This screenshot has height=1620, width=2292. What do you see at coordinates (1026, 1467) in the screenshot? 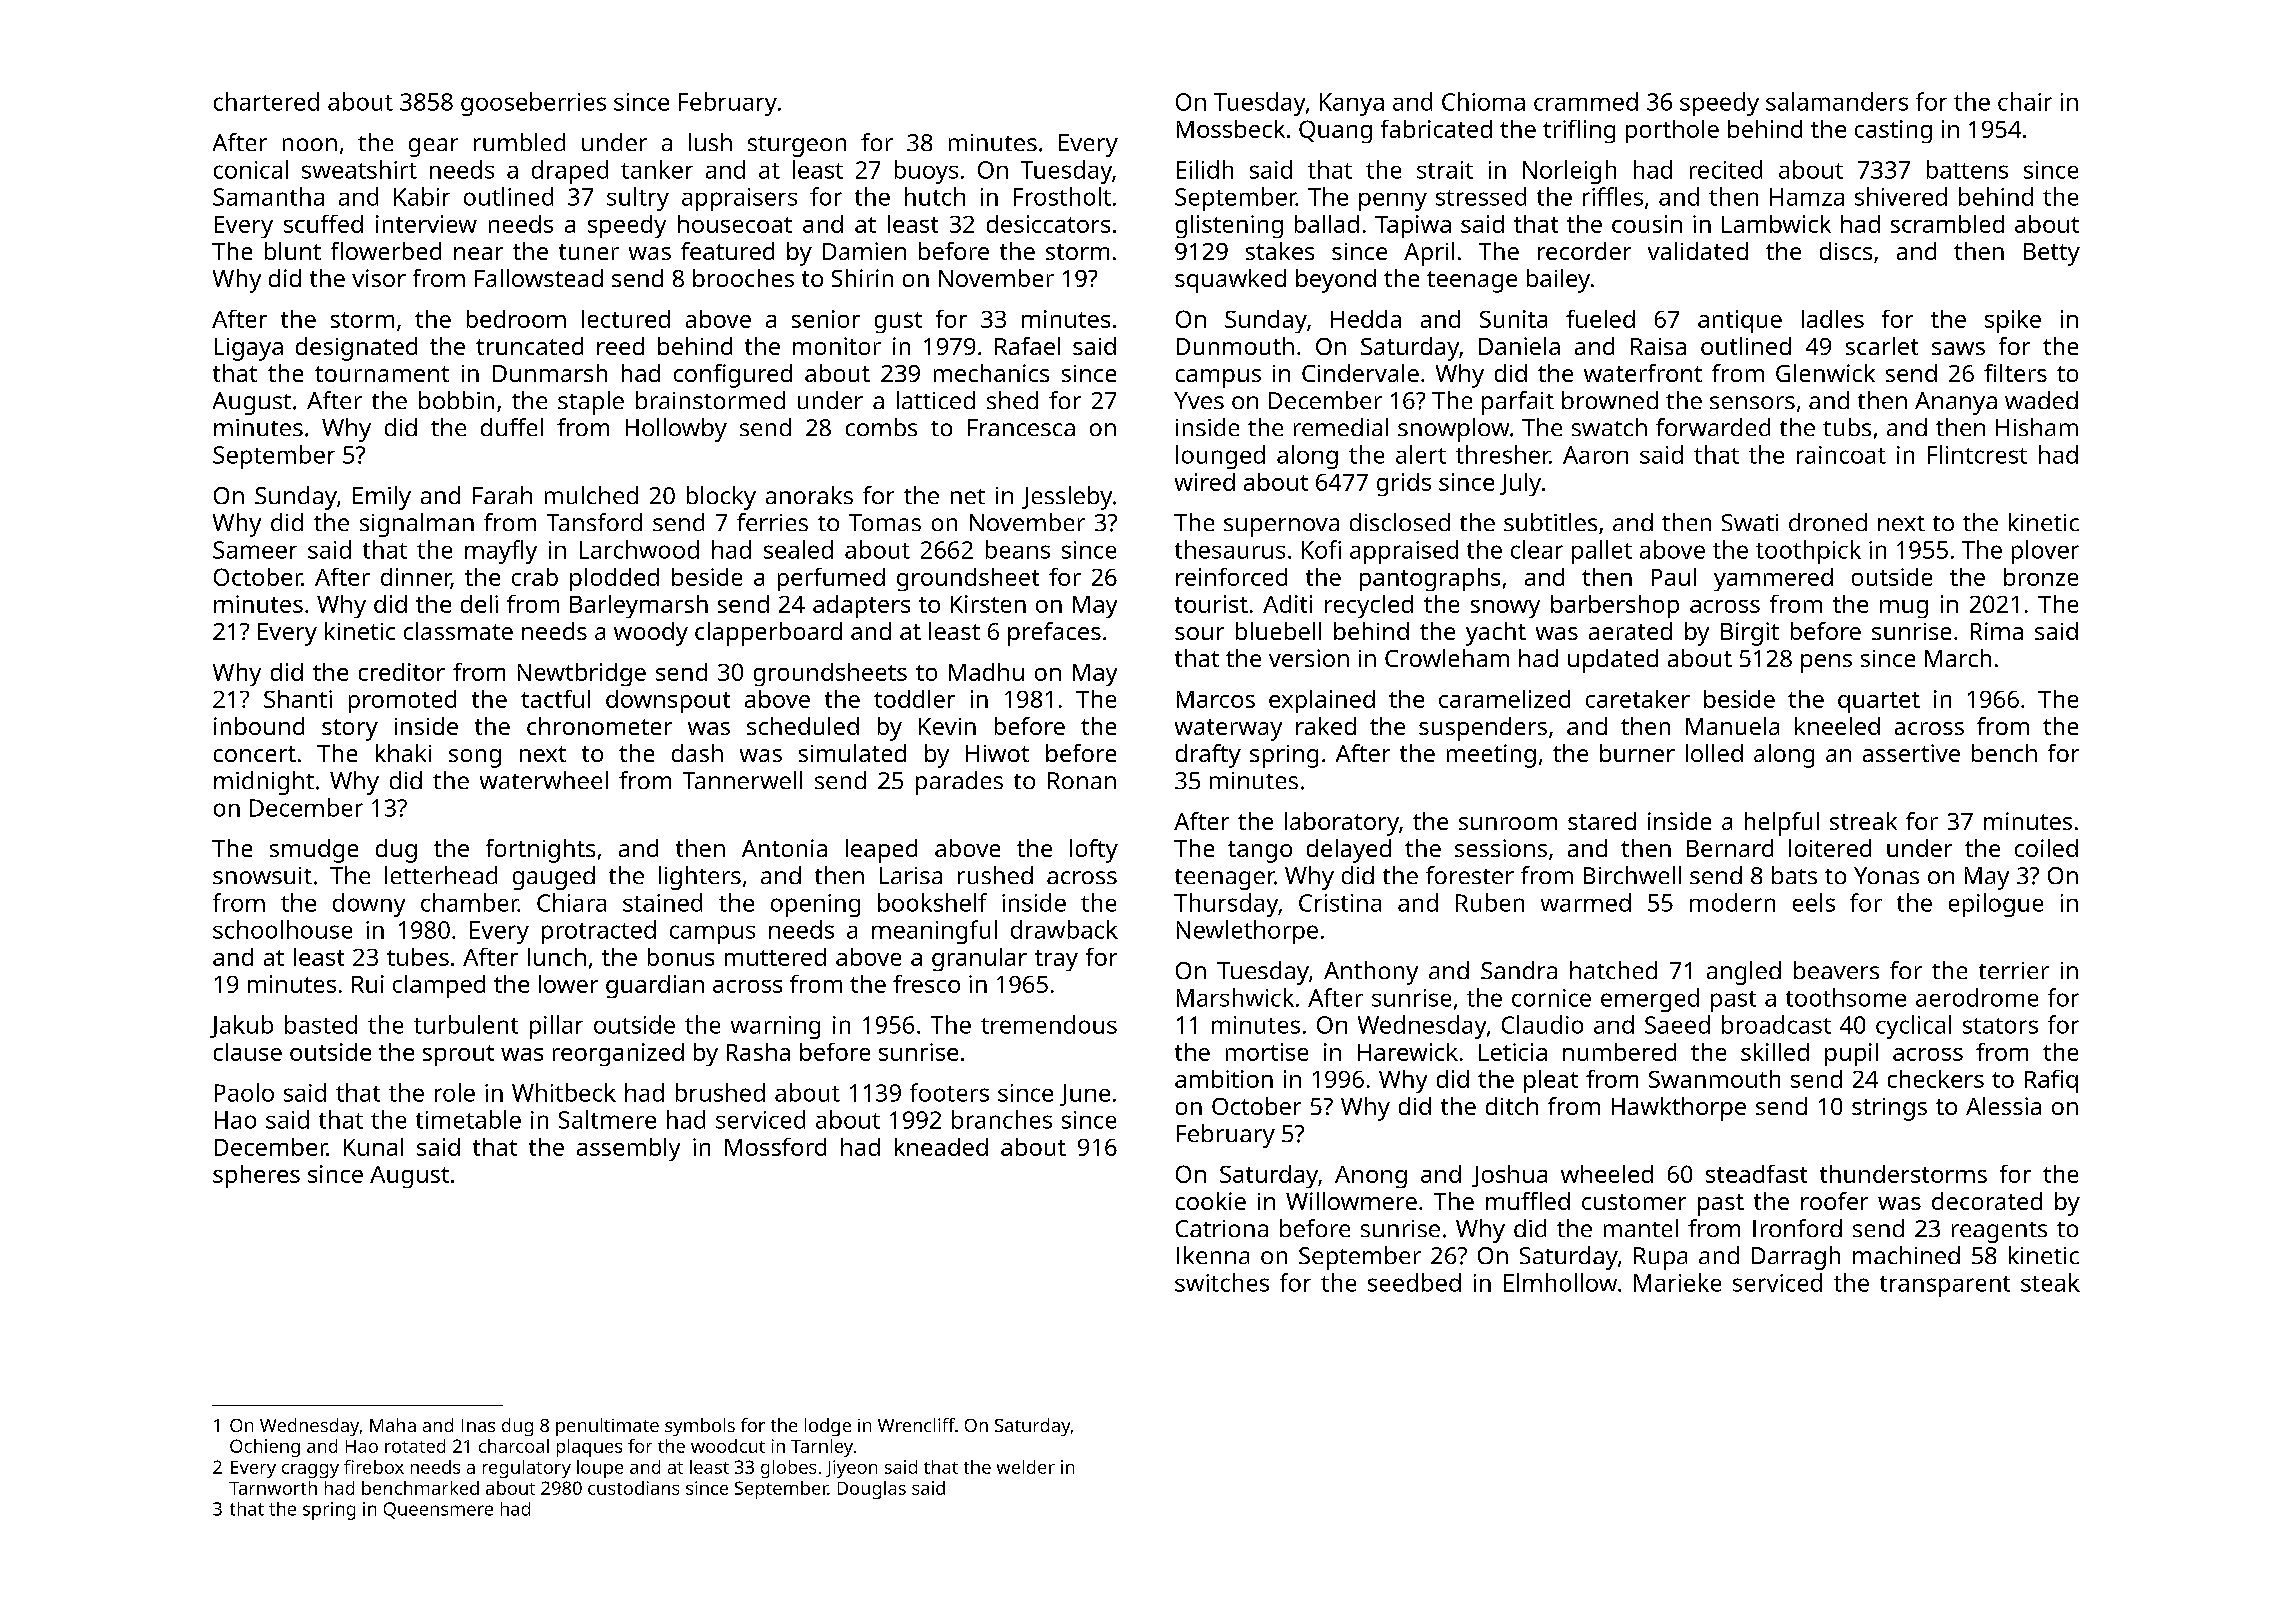
I see `welder` at bounding box center [1026, 1467].
